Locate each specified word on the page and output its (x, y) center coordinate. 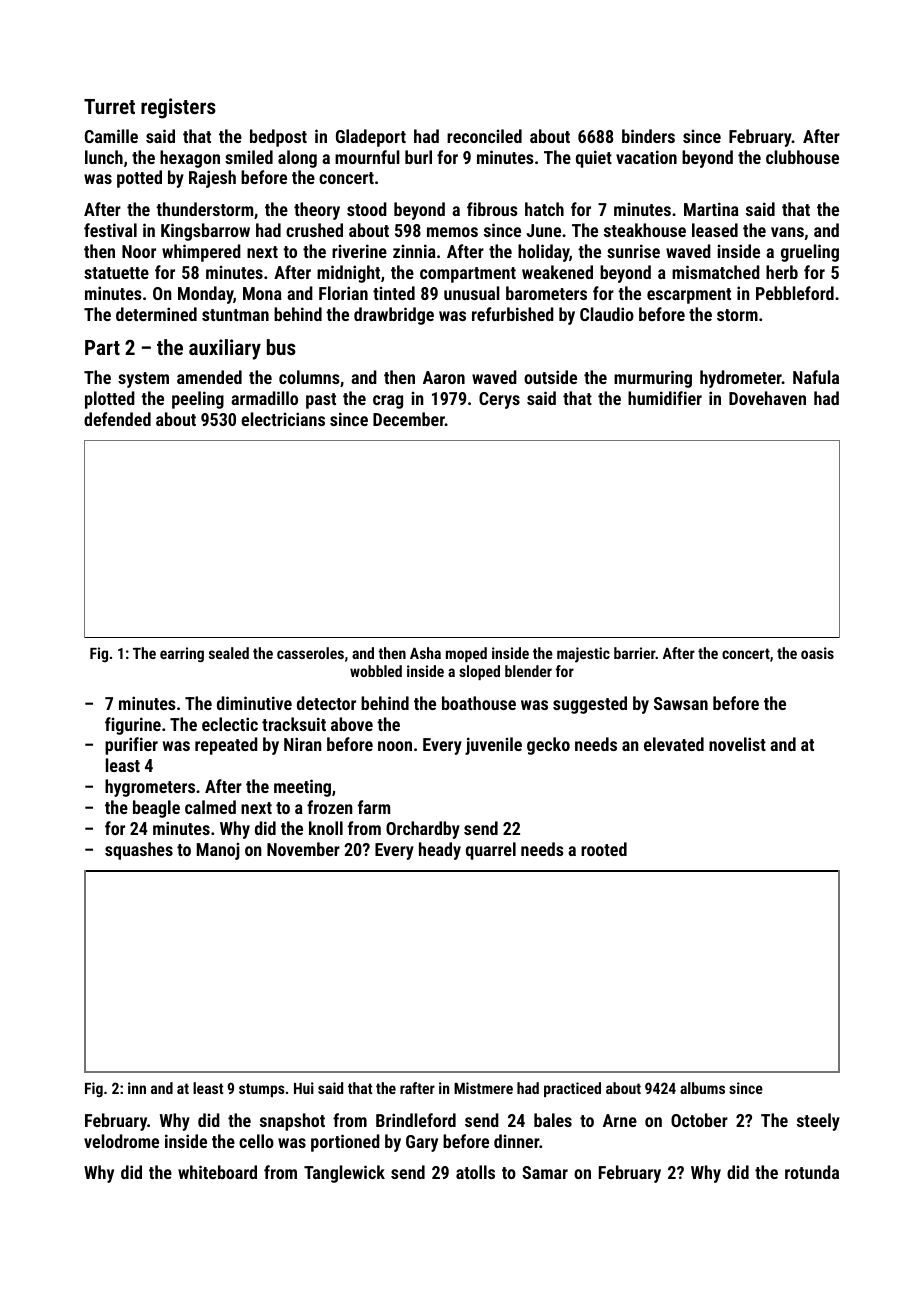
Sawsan (681, 703)
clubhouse (802, 157)
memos (452, 232)
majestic (583, 655)
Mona (262, 293)
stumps (262, 1090)
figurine (133, 726)
